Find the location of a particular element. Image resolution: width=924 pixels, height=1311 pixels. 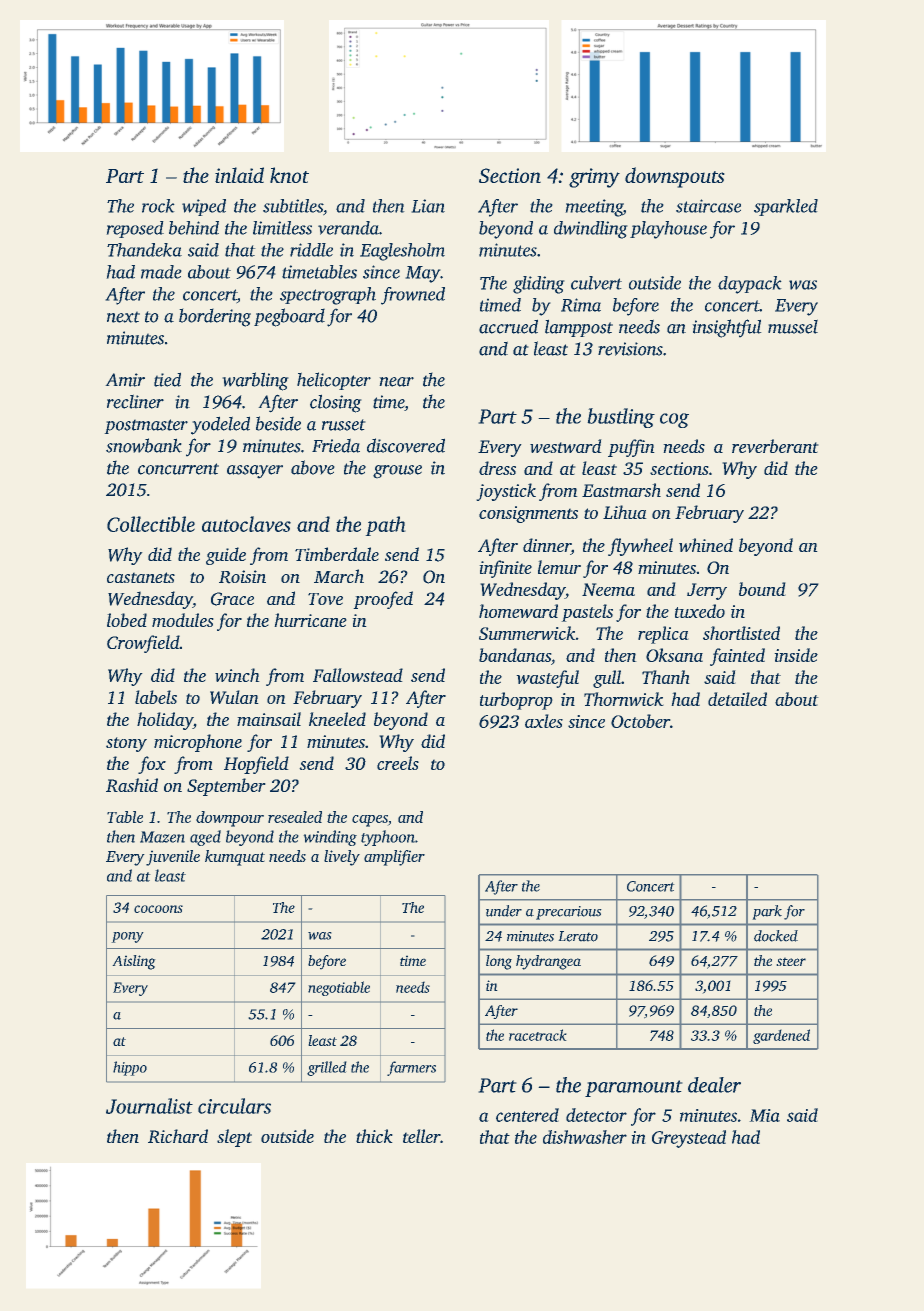

axles is located at coordinates (544, 721).
